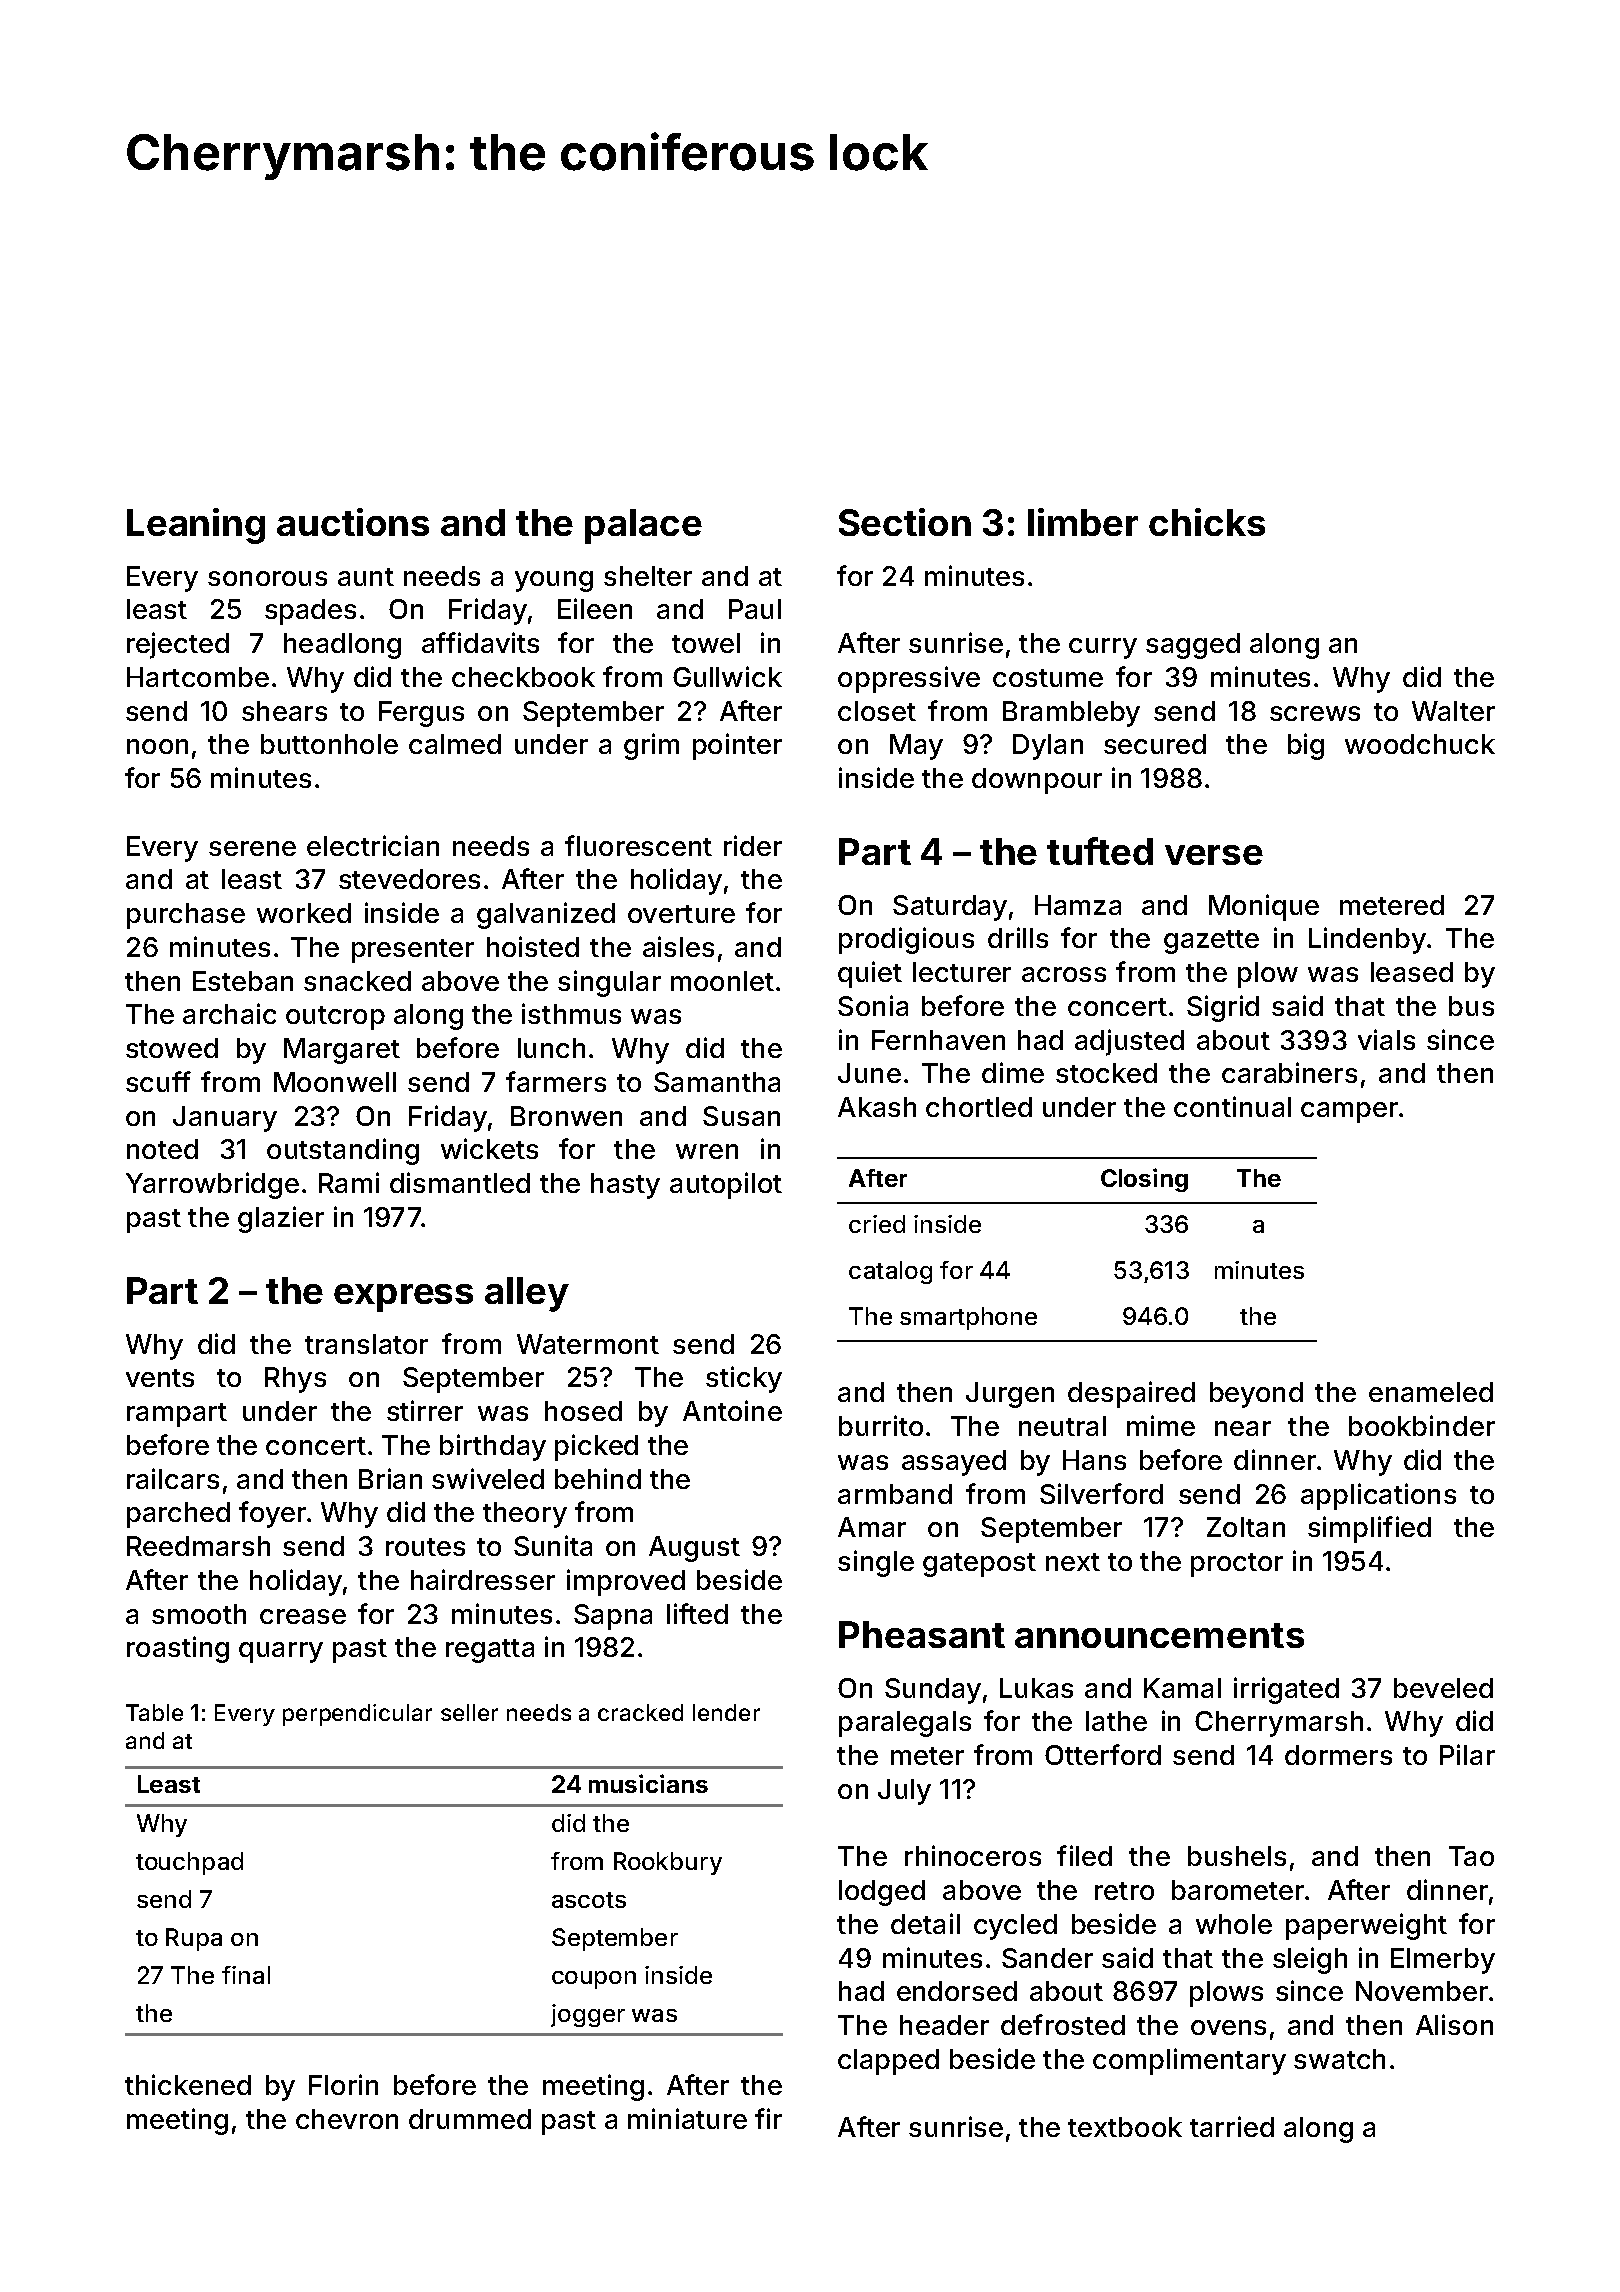  Describe the element at coordinates (335, 1082) in the page. I see `Moonwell` at that location.
